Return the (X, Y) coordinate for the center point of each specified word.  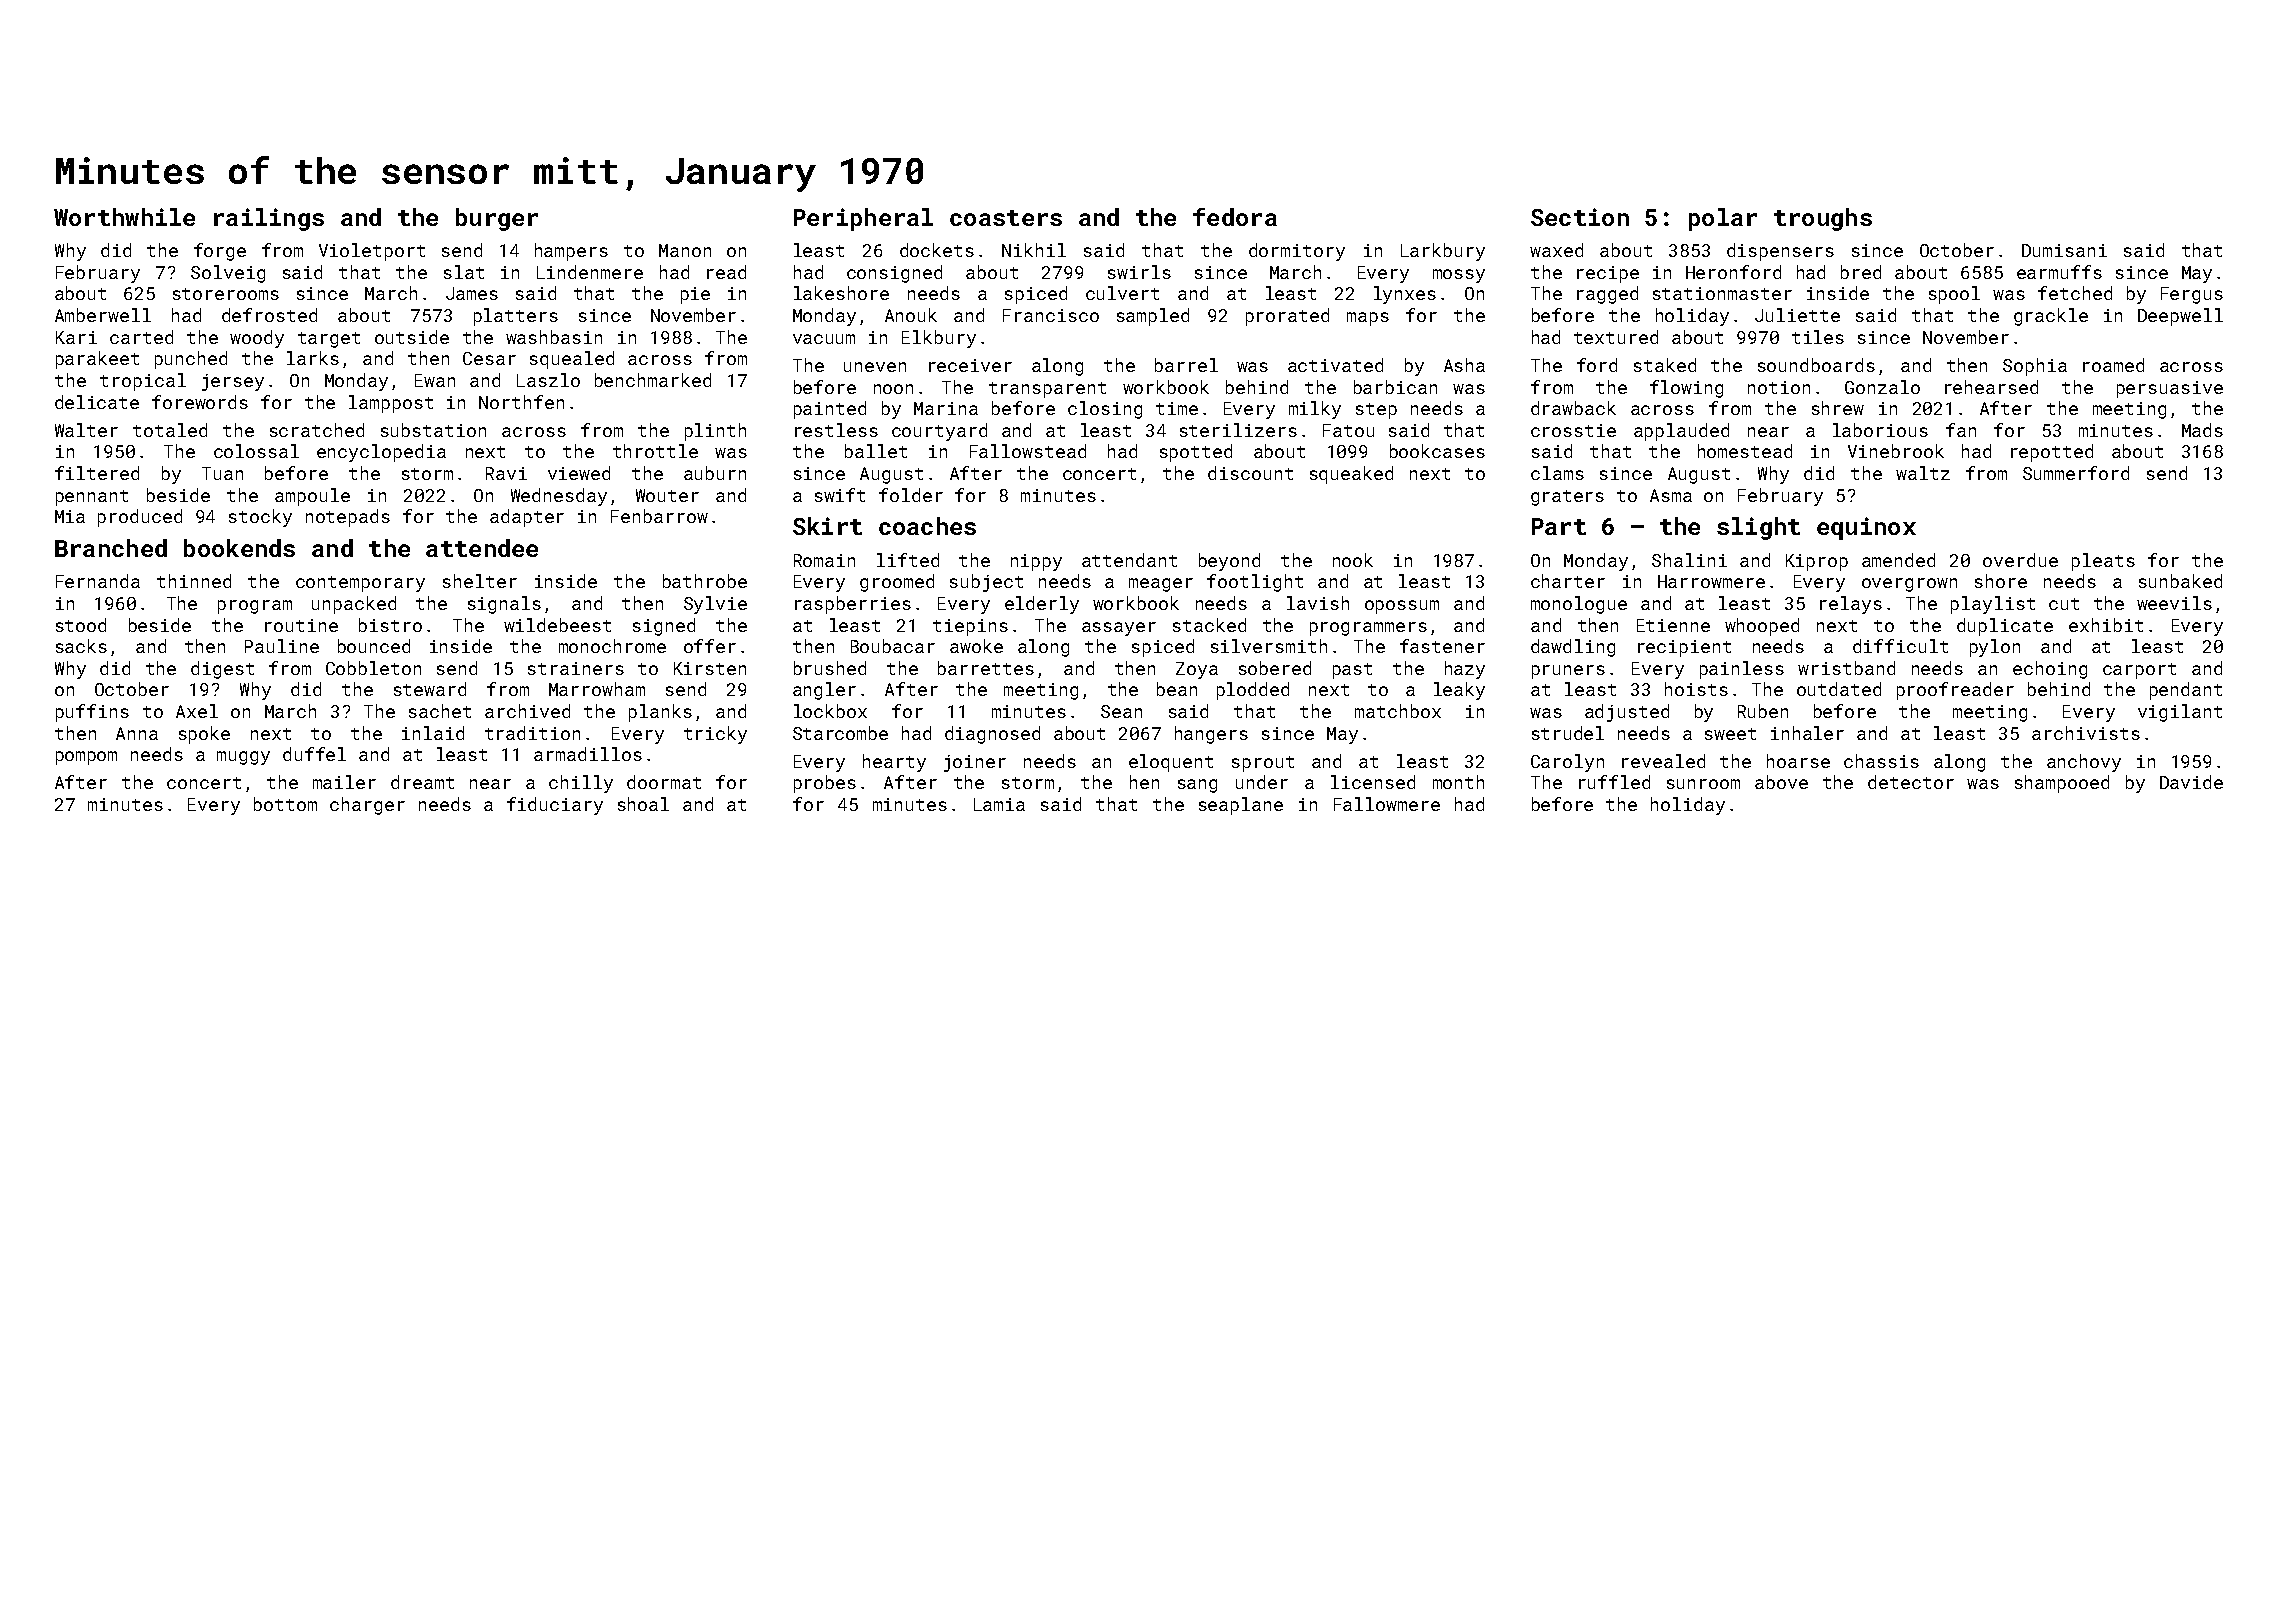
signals (504, 605)
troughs (1823, 219)
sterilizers (1238, 430)
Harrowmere (1711, 581)
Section (1580, 217)
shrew (1838, 408)
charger (367, 806)
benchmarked (653, 380)
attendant (1129, 560)
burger (497, 219)
